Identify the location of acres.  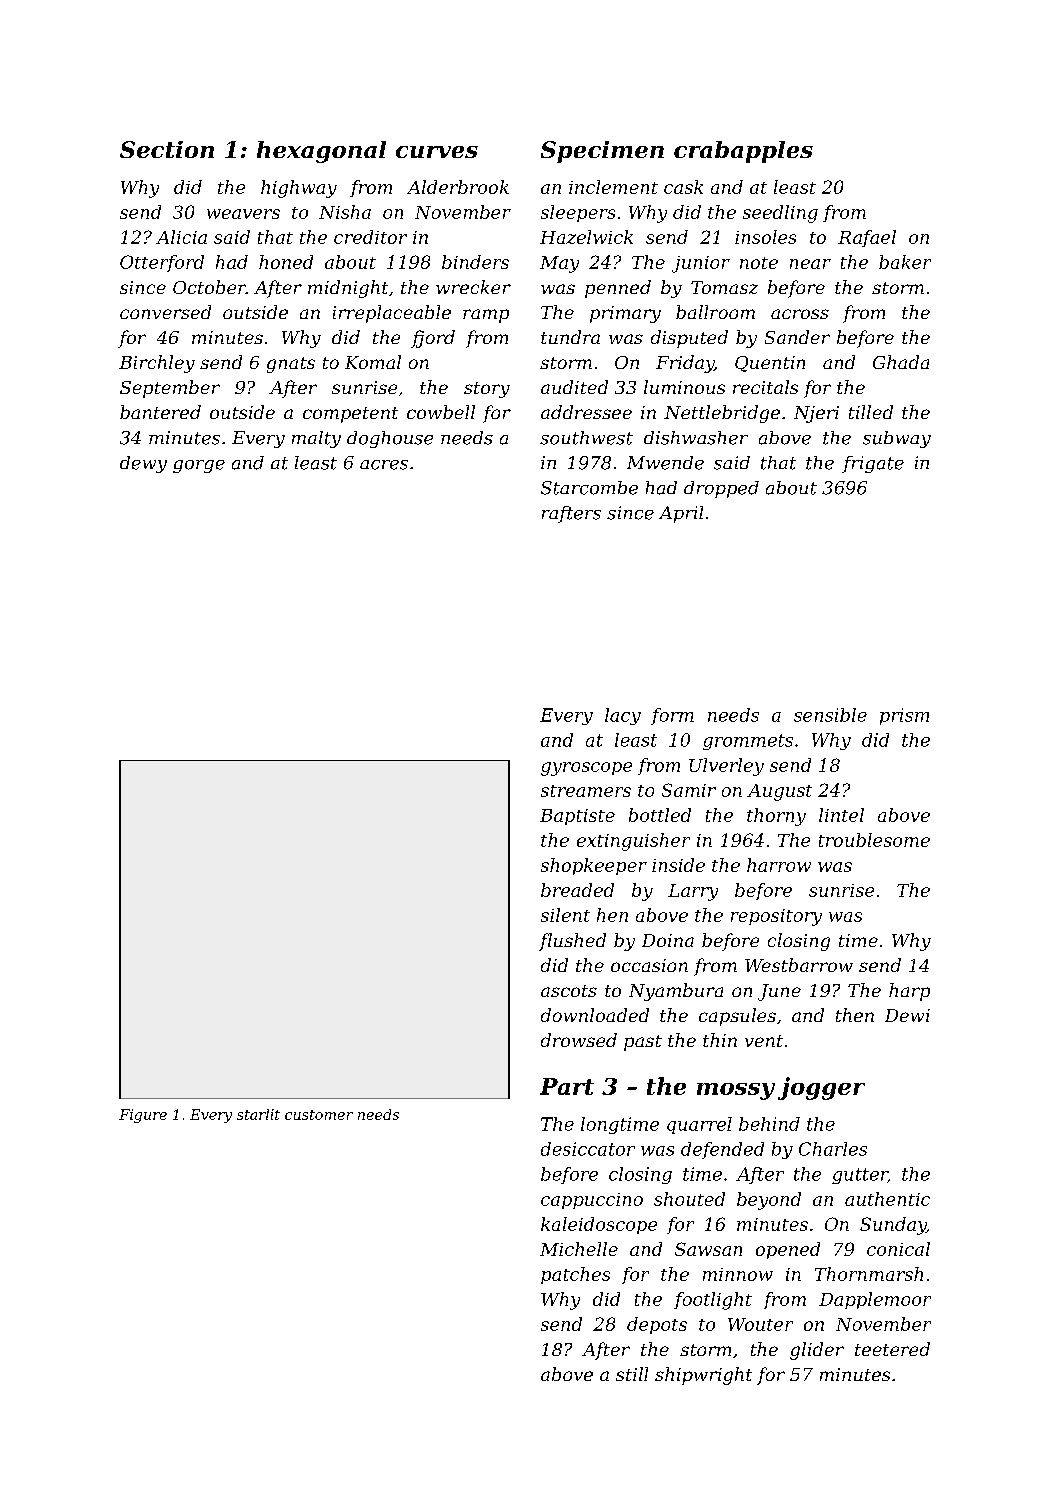
(384, 465).
